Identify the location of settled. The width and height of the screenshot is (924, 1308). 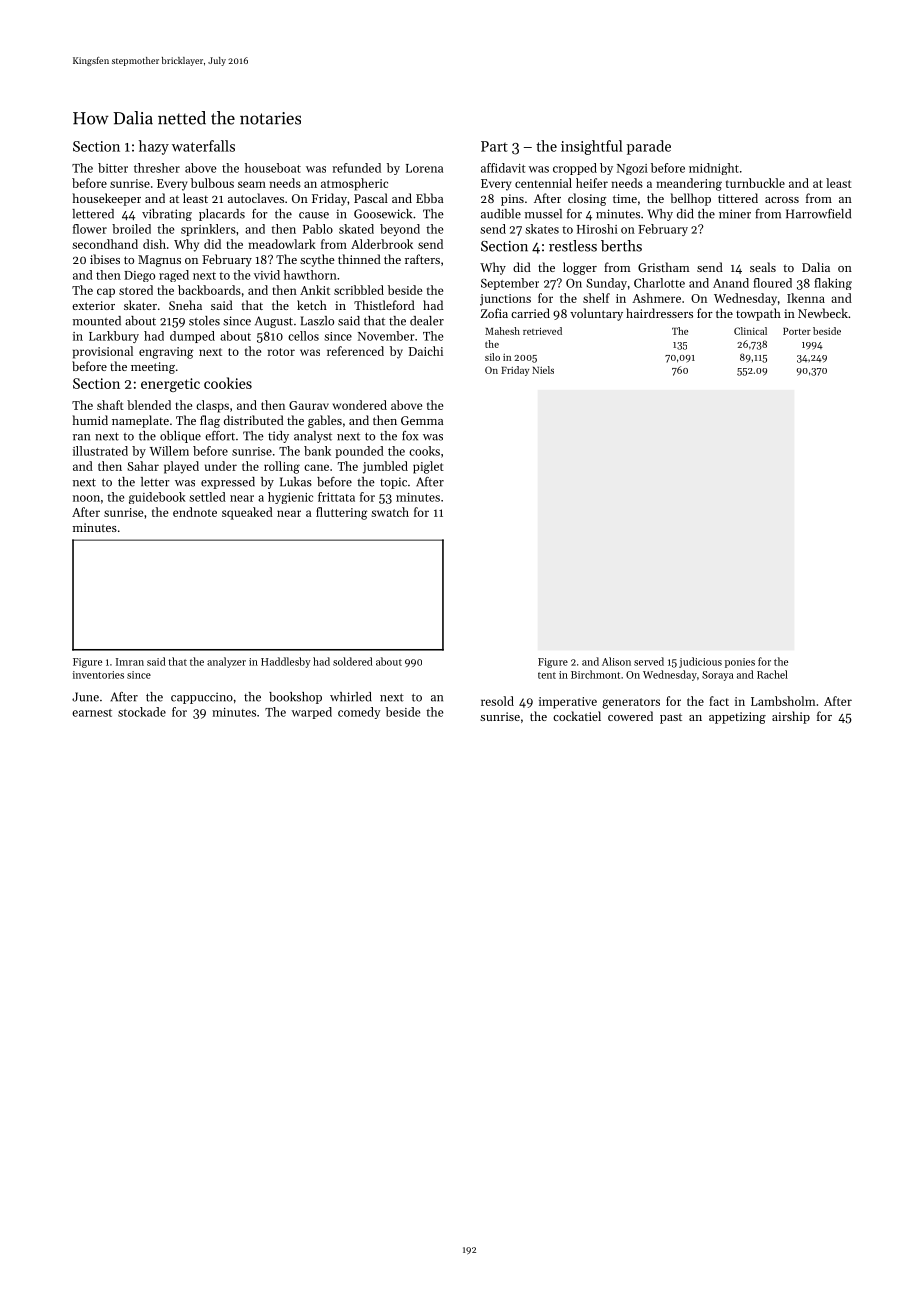
(207, 497).
